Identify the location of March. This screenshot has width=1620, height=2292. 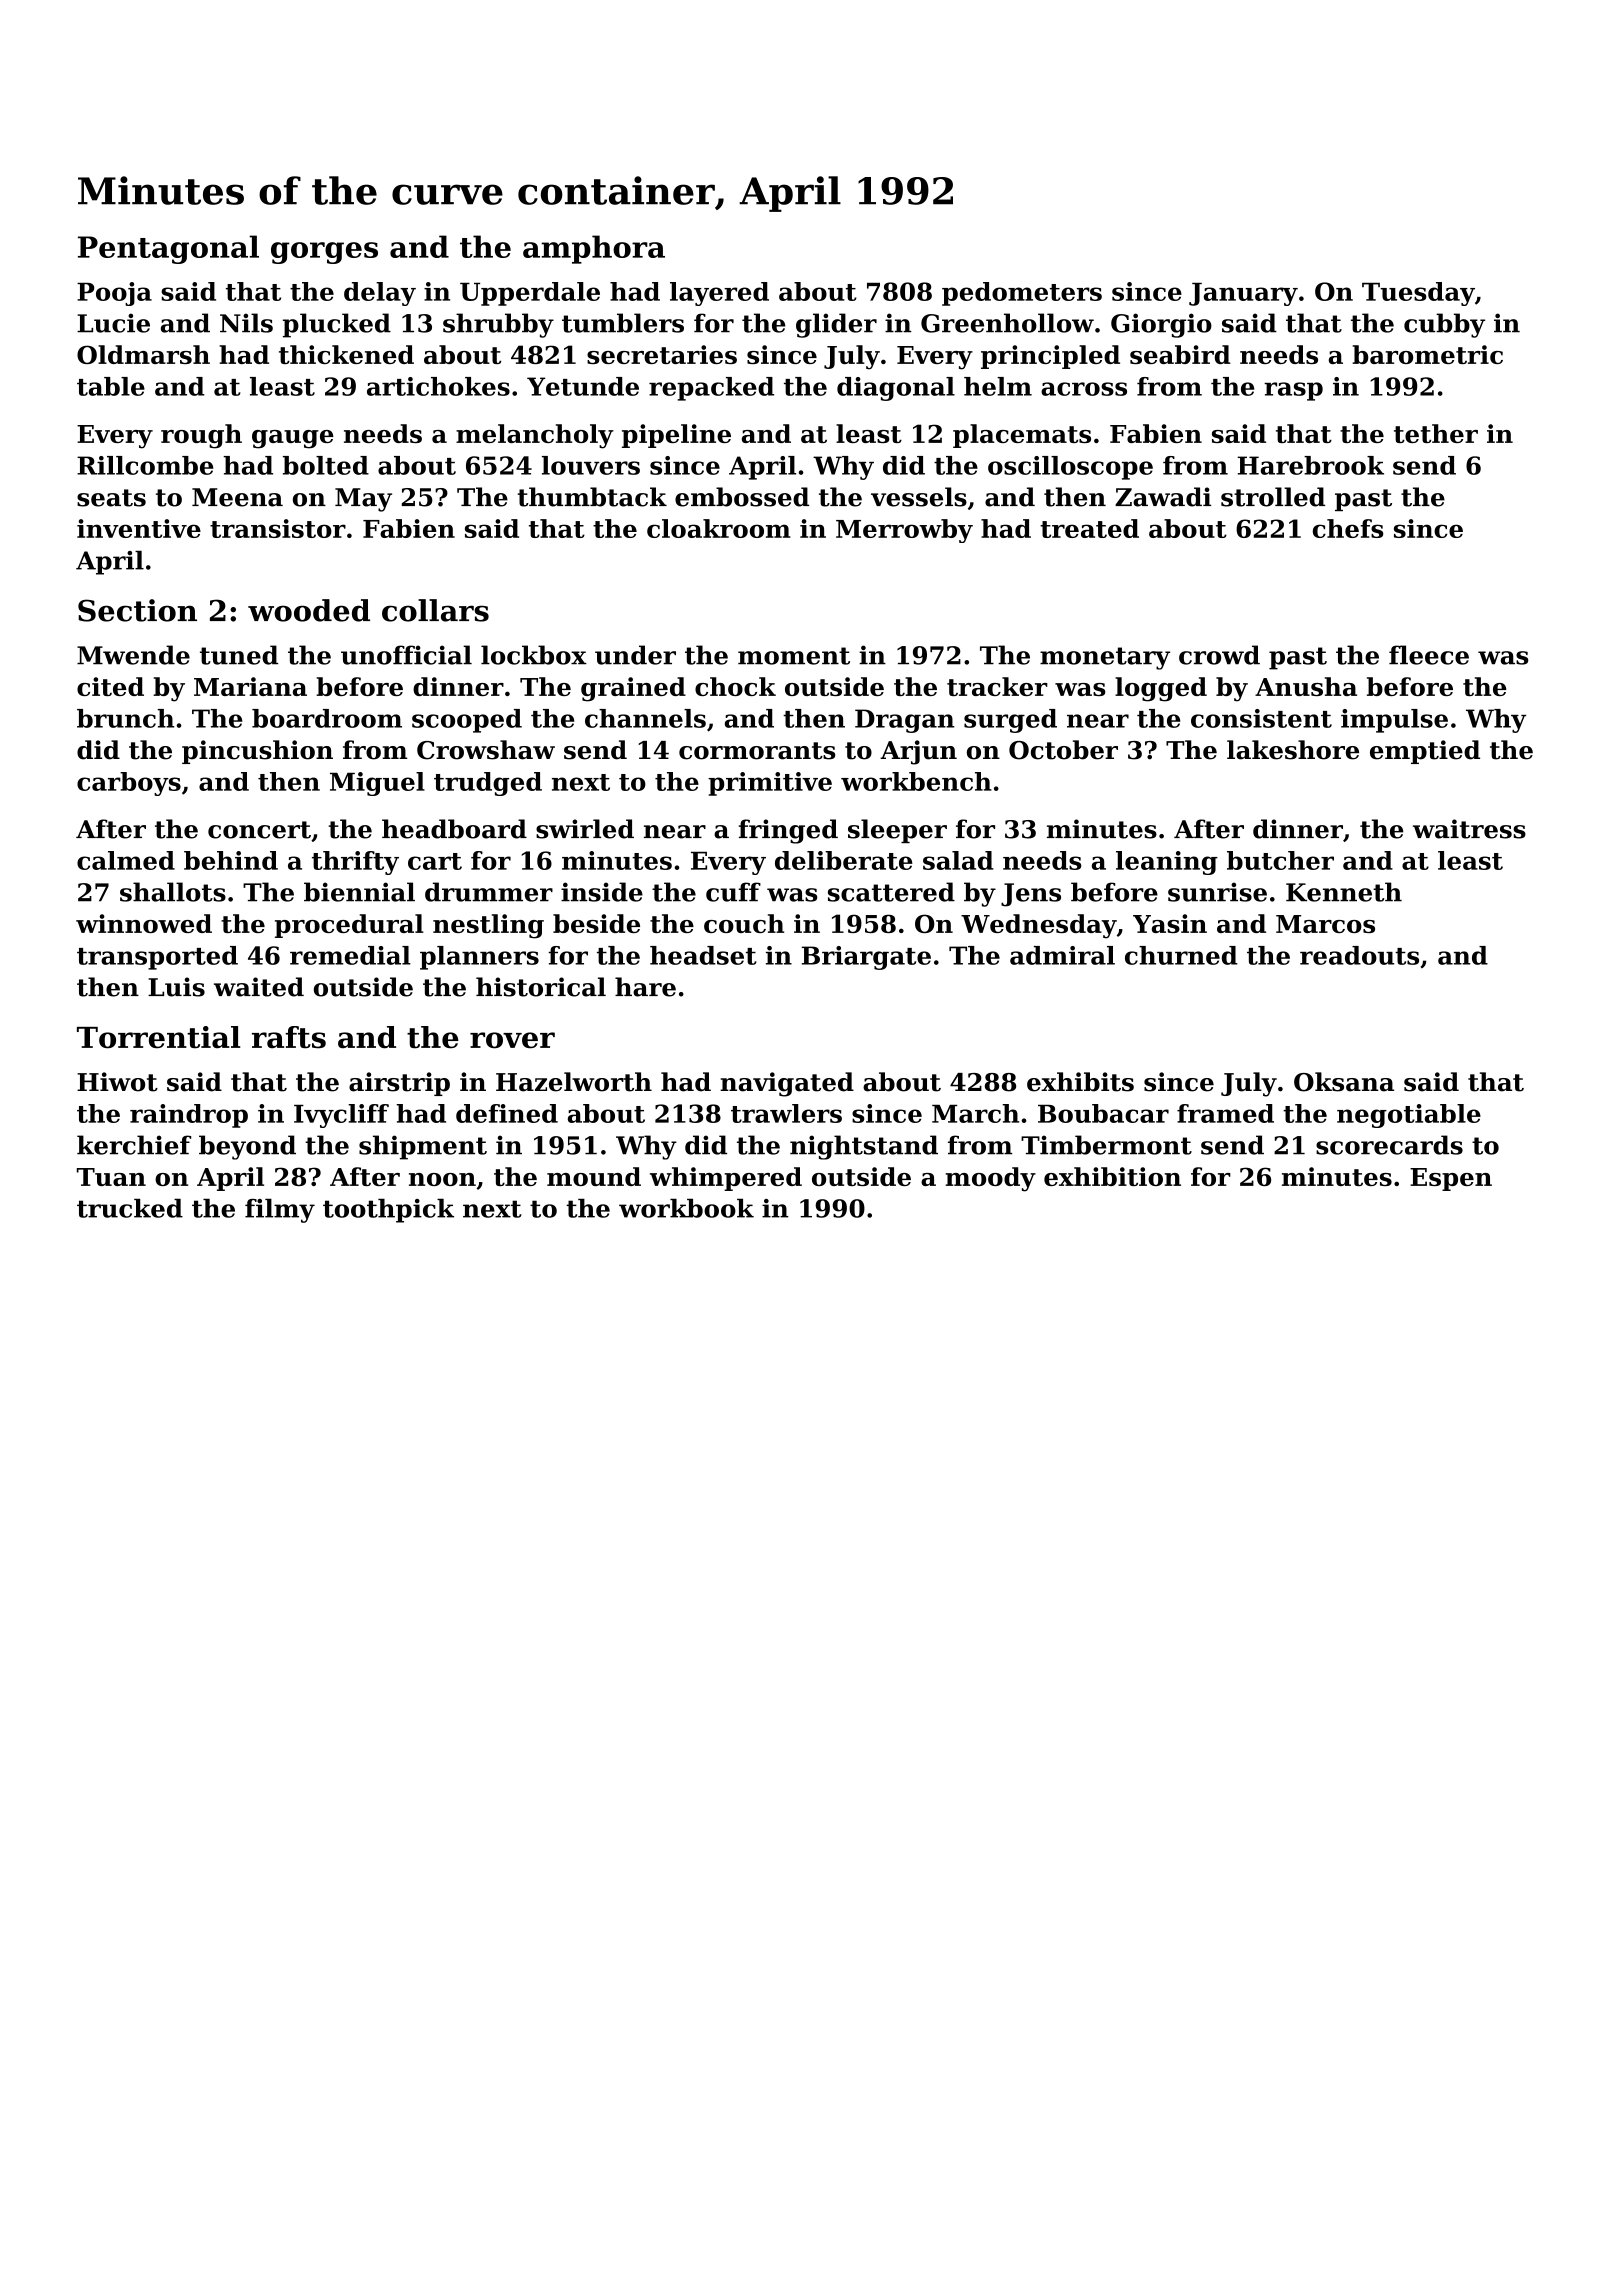
(975, 1113).
